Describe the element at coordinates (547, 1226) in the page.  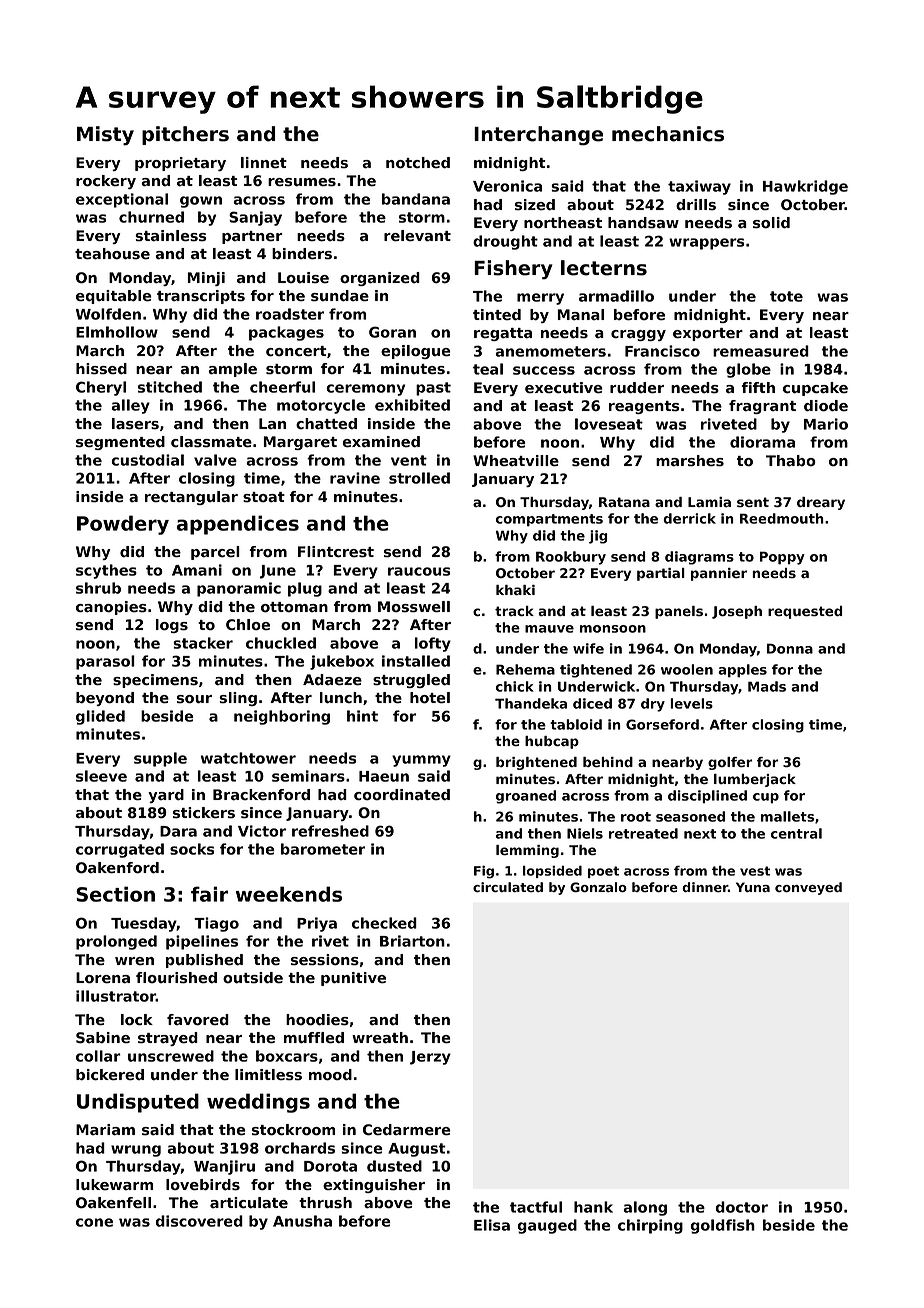
I see `gauged` at that location.
